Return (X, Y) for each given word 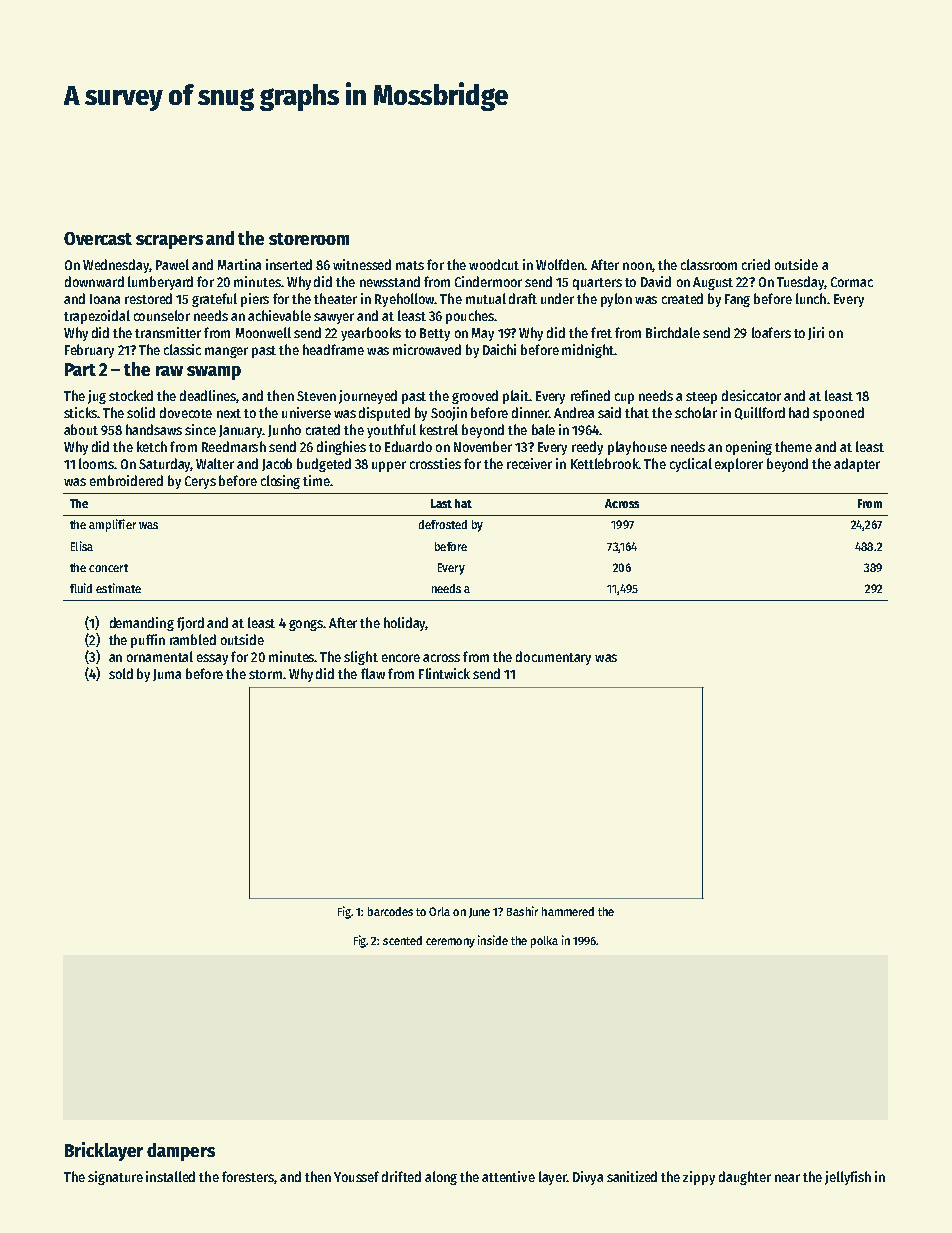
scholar (696, 412)
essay (212, 659)
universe (306, 412)
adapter (857, 465)
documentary (553, 658)
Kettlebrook (605, 463)
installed (170, 1176)
